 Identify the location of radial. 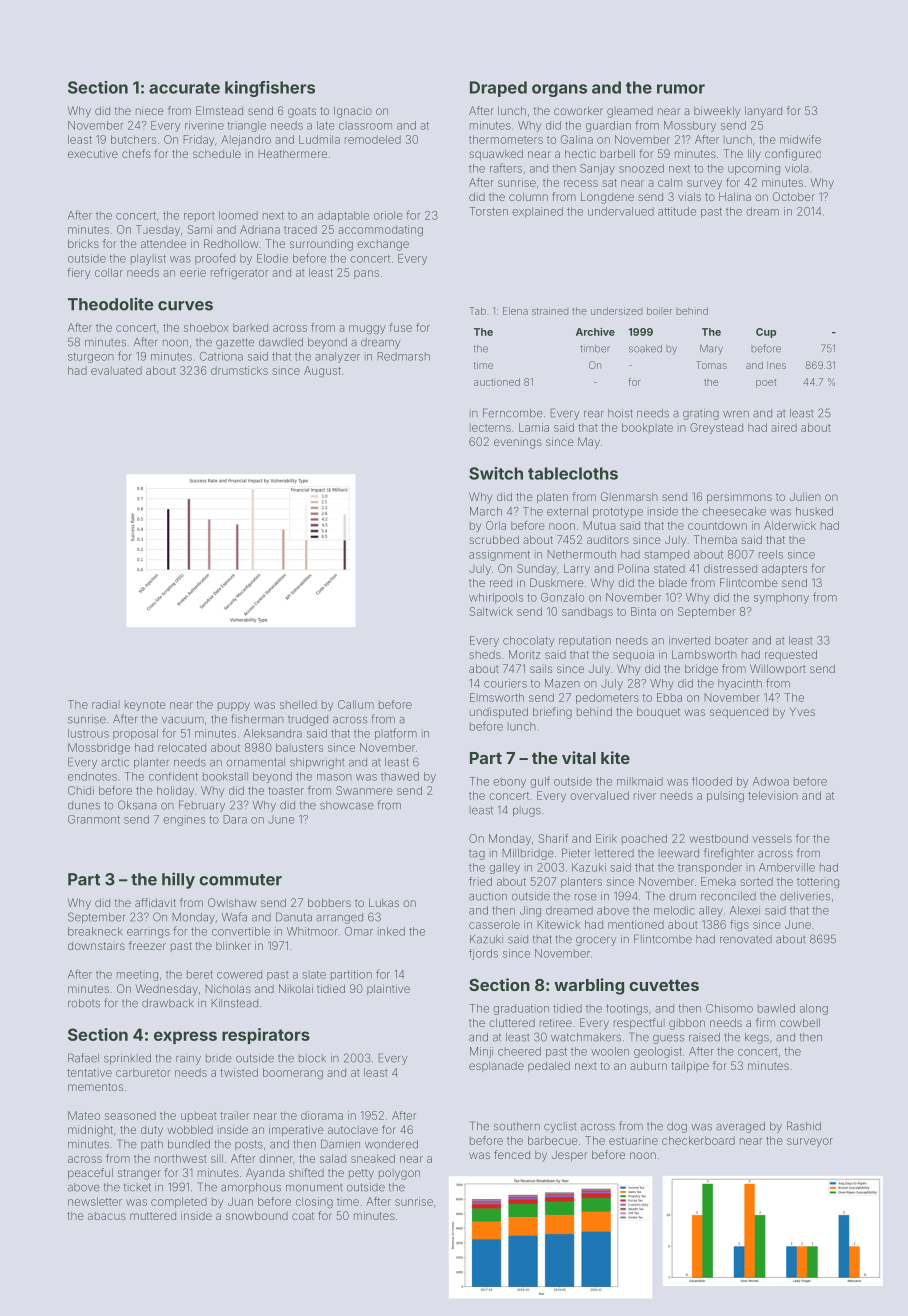
(106, 704).
